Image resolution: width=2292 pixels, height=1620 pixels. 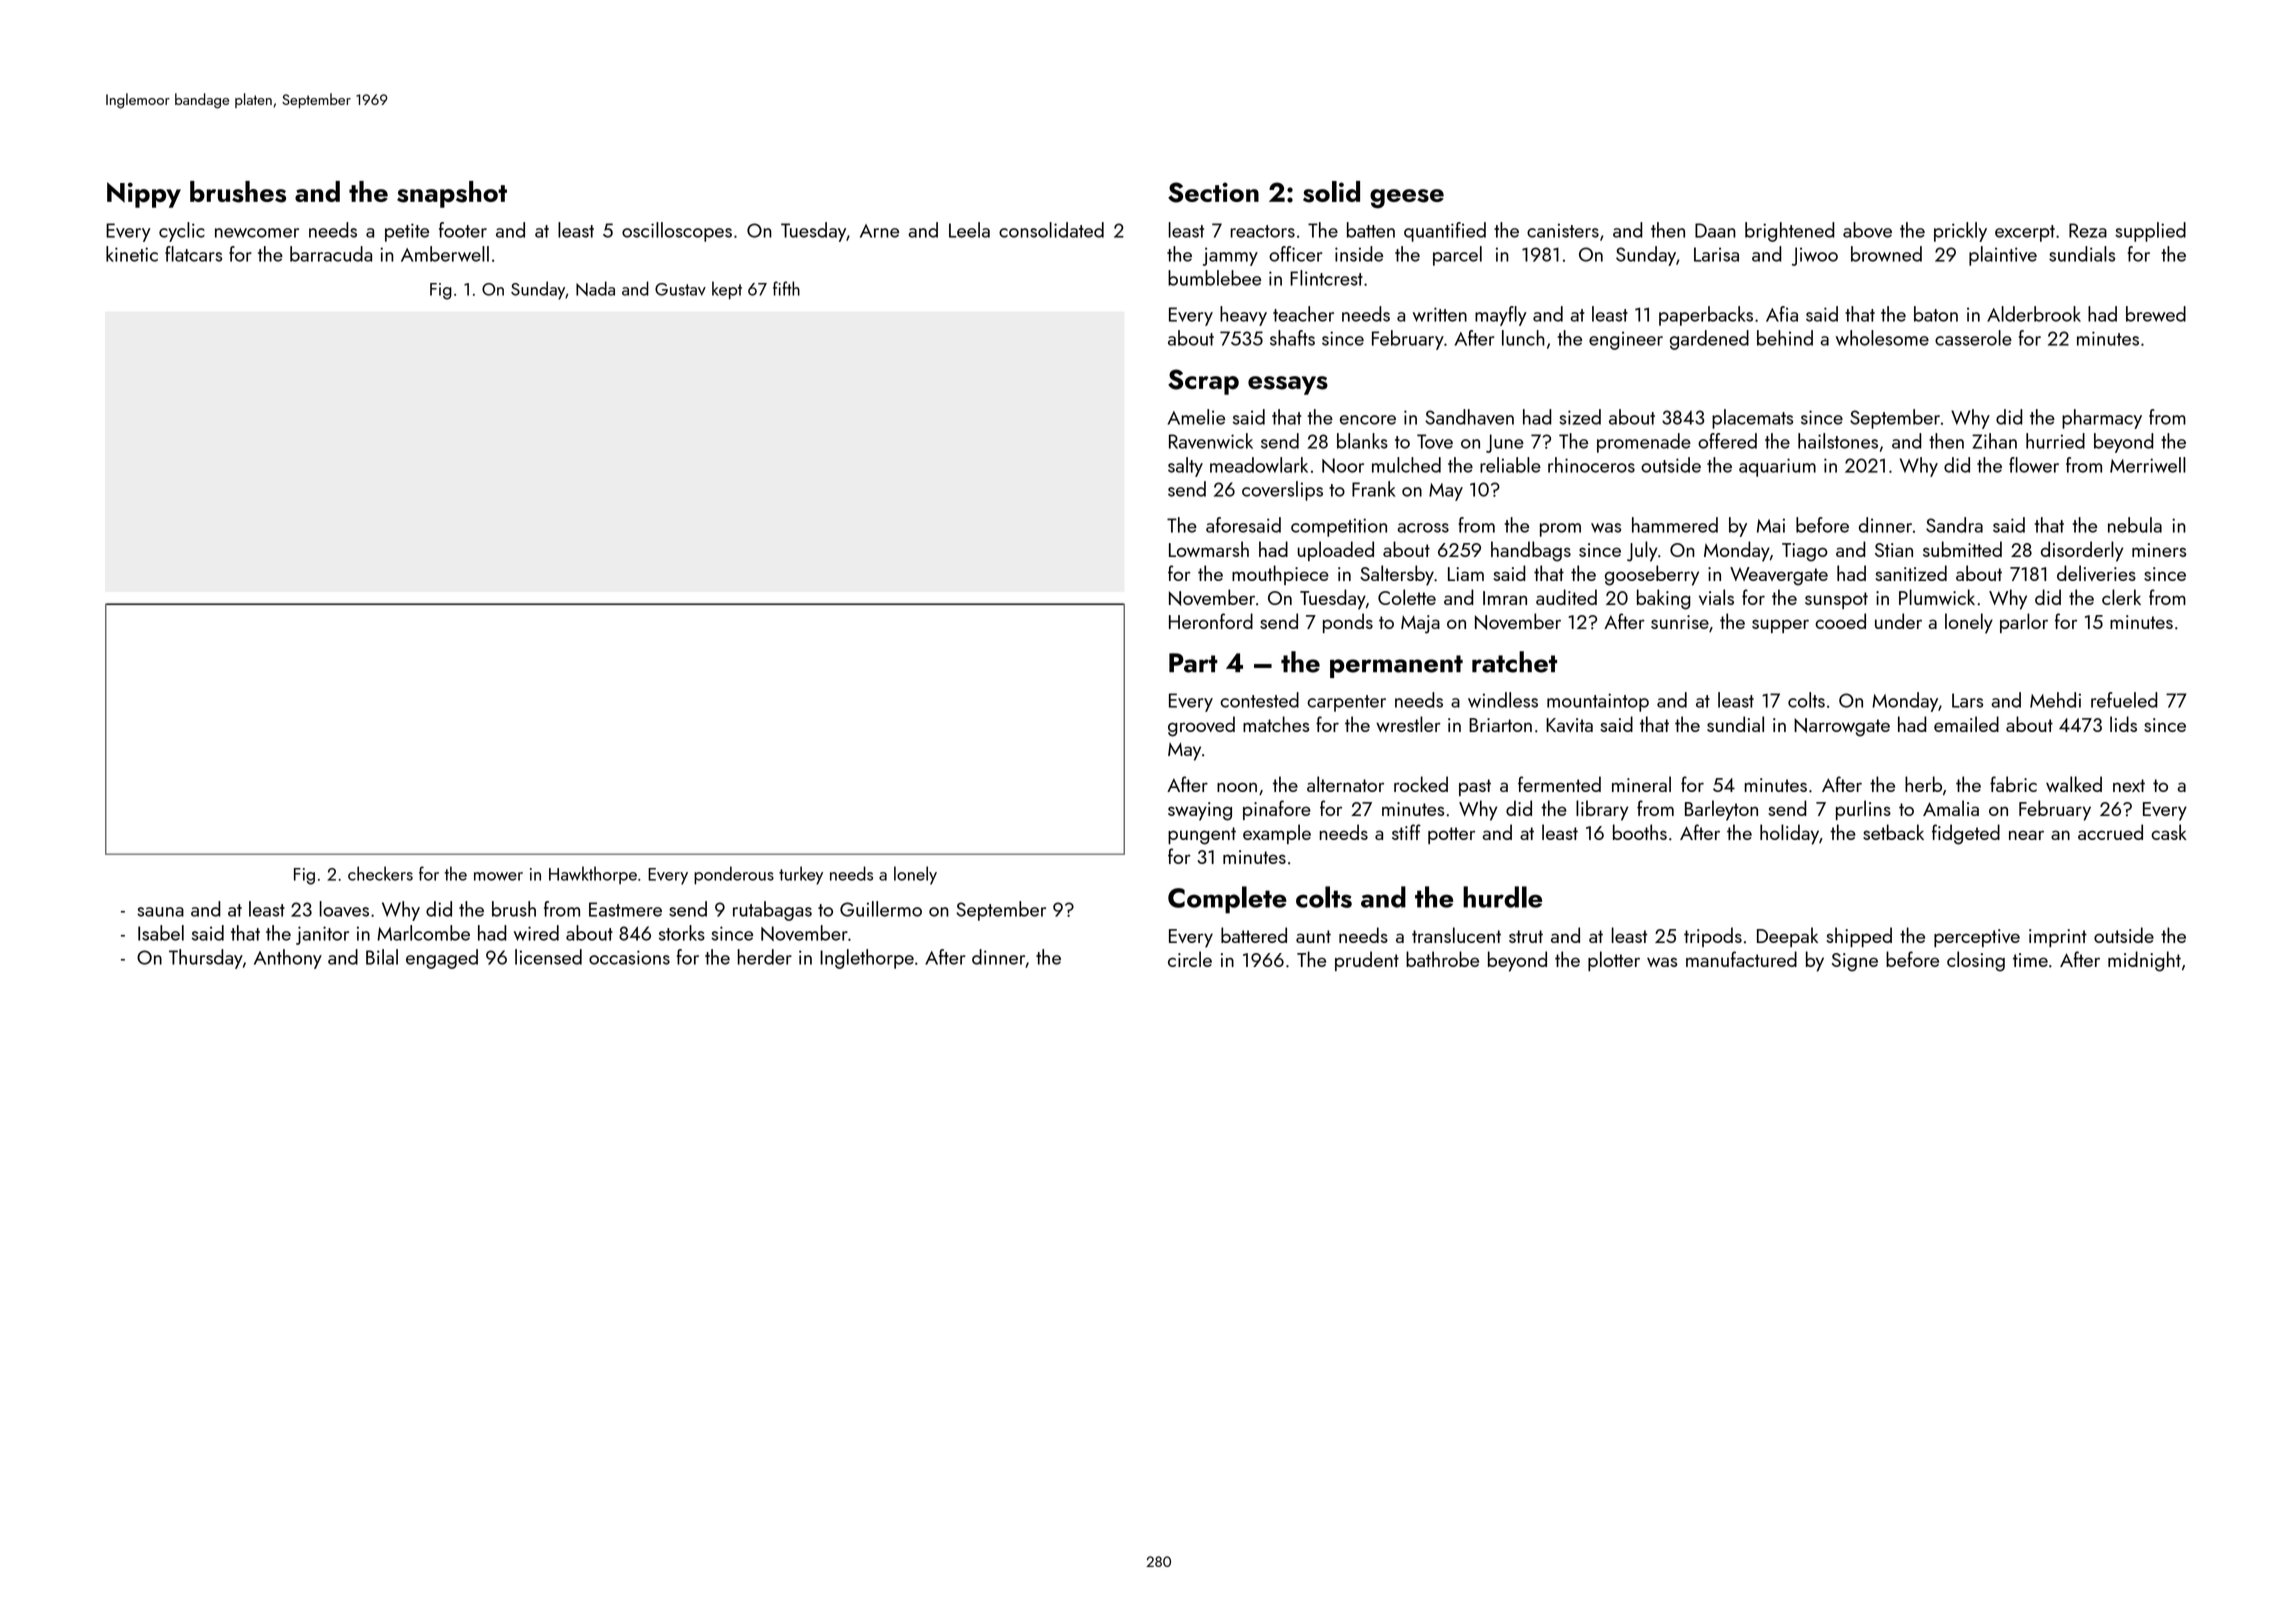 I want to click on near, so click(x=2026, y=835).
